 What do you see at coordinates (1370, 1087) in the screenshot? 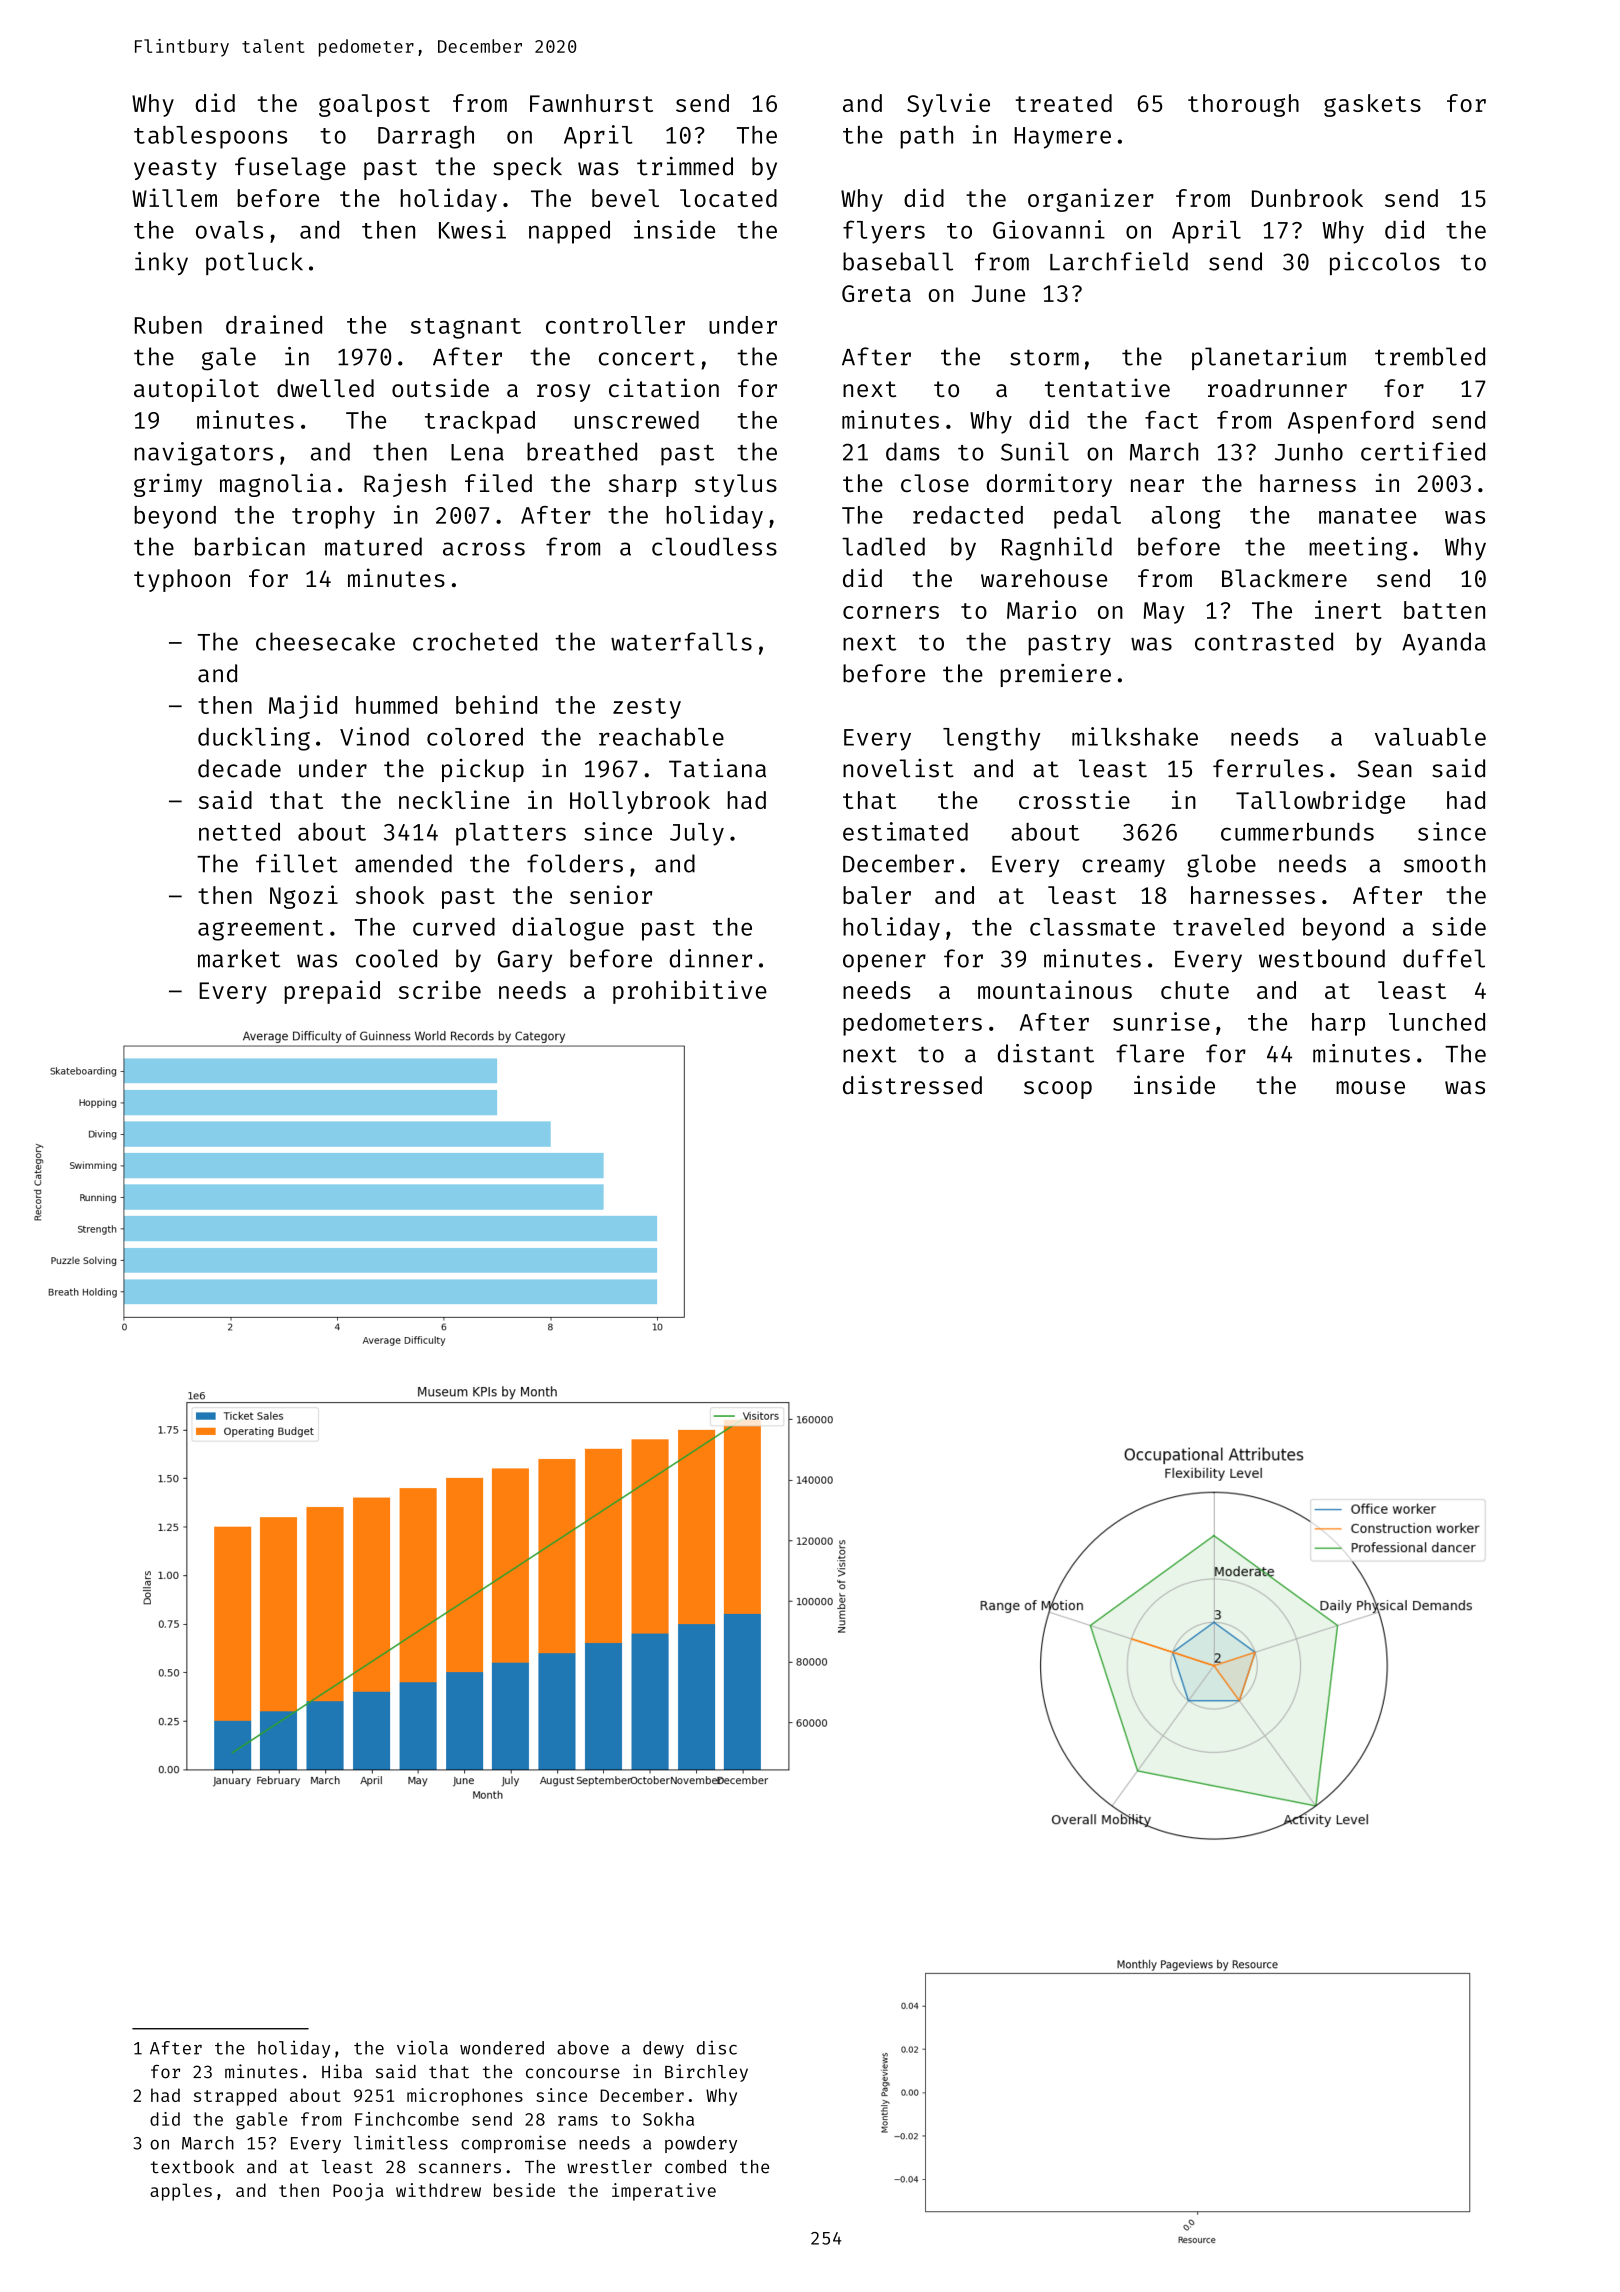
I see `mouse` at bounding box center [1370, 1087].
